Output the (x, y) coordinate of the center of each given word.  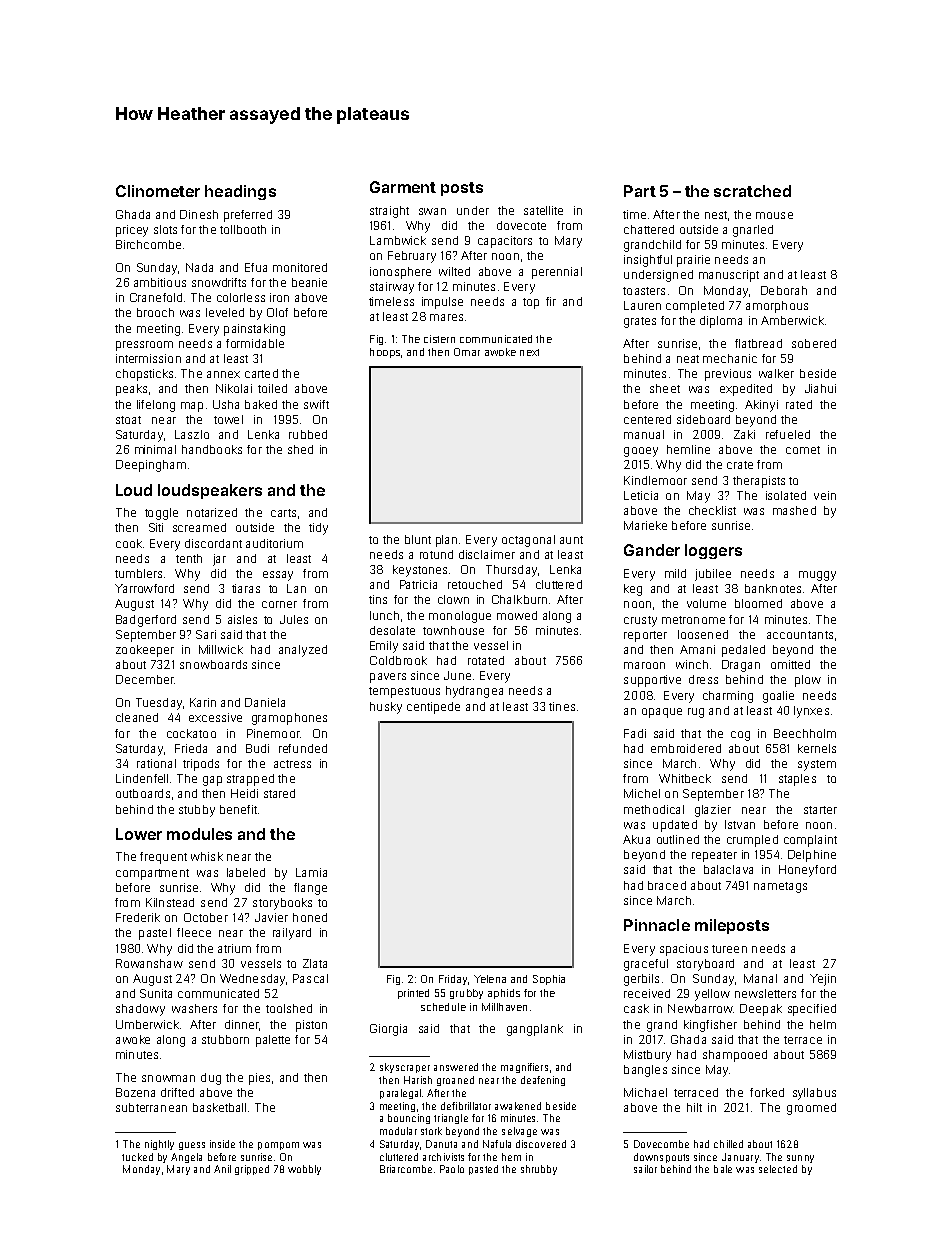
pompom (278, 1146)
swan (432, 211)
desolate (392, 630)
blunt (418, 539)
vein (825, 495)
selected (778, 1169)
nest (716, 215)
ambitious (160, 282)
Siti (156, 527)
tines (562, 706)
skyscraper (405, 1068)
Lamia (311, 872)
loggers (713, 551)
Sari (206, 634)
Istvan (740, 824)
